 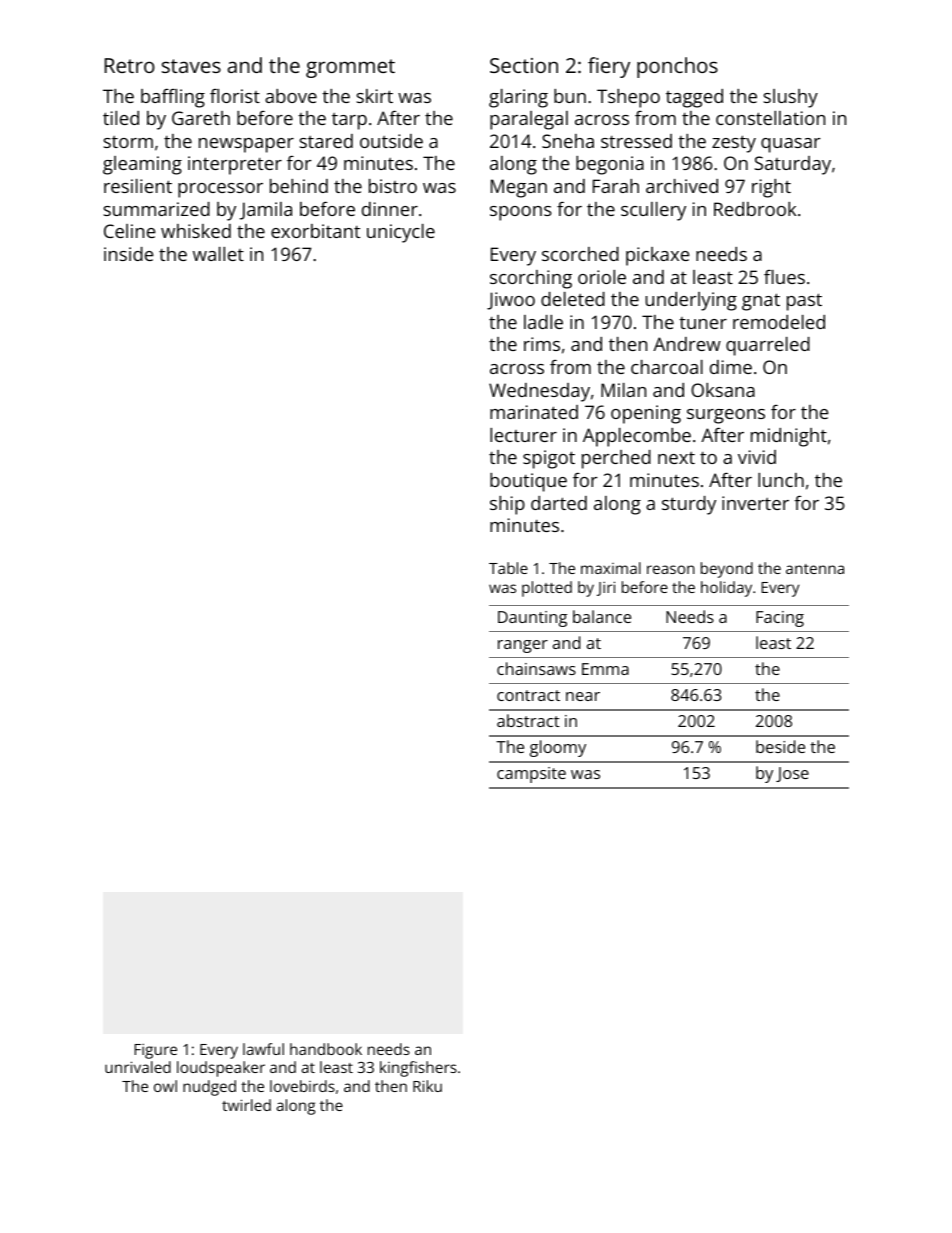 What do you see at coordinates (221, 1069) in the screenshot?
I see `loudspeaker` at bounding box center [221, 1069].
